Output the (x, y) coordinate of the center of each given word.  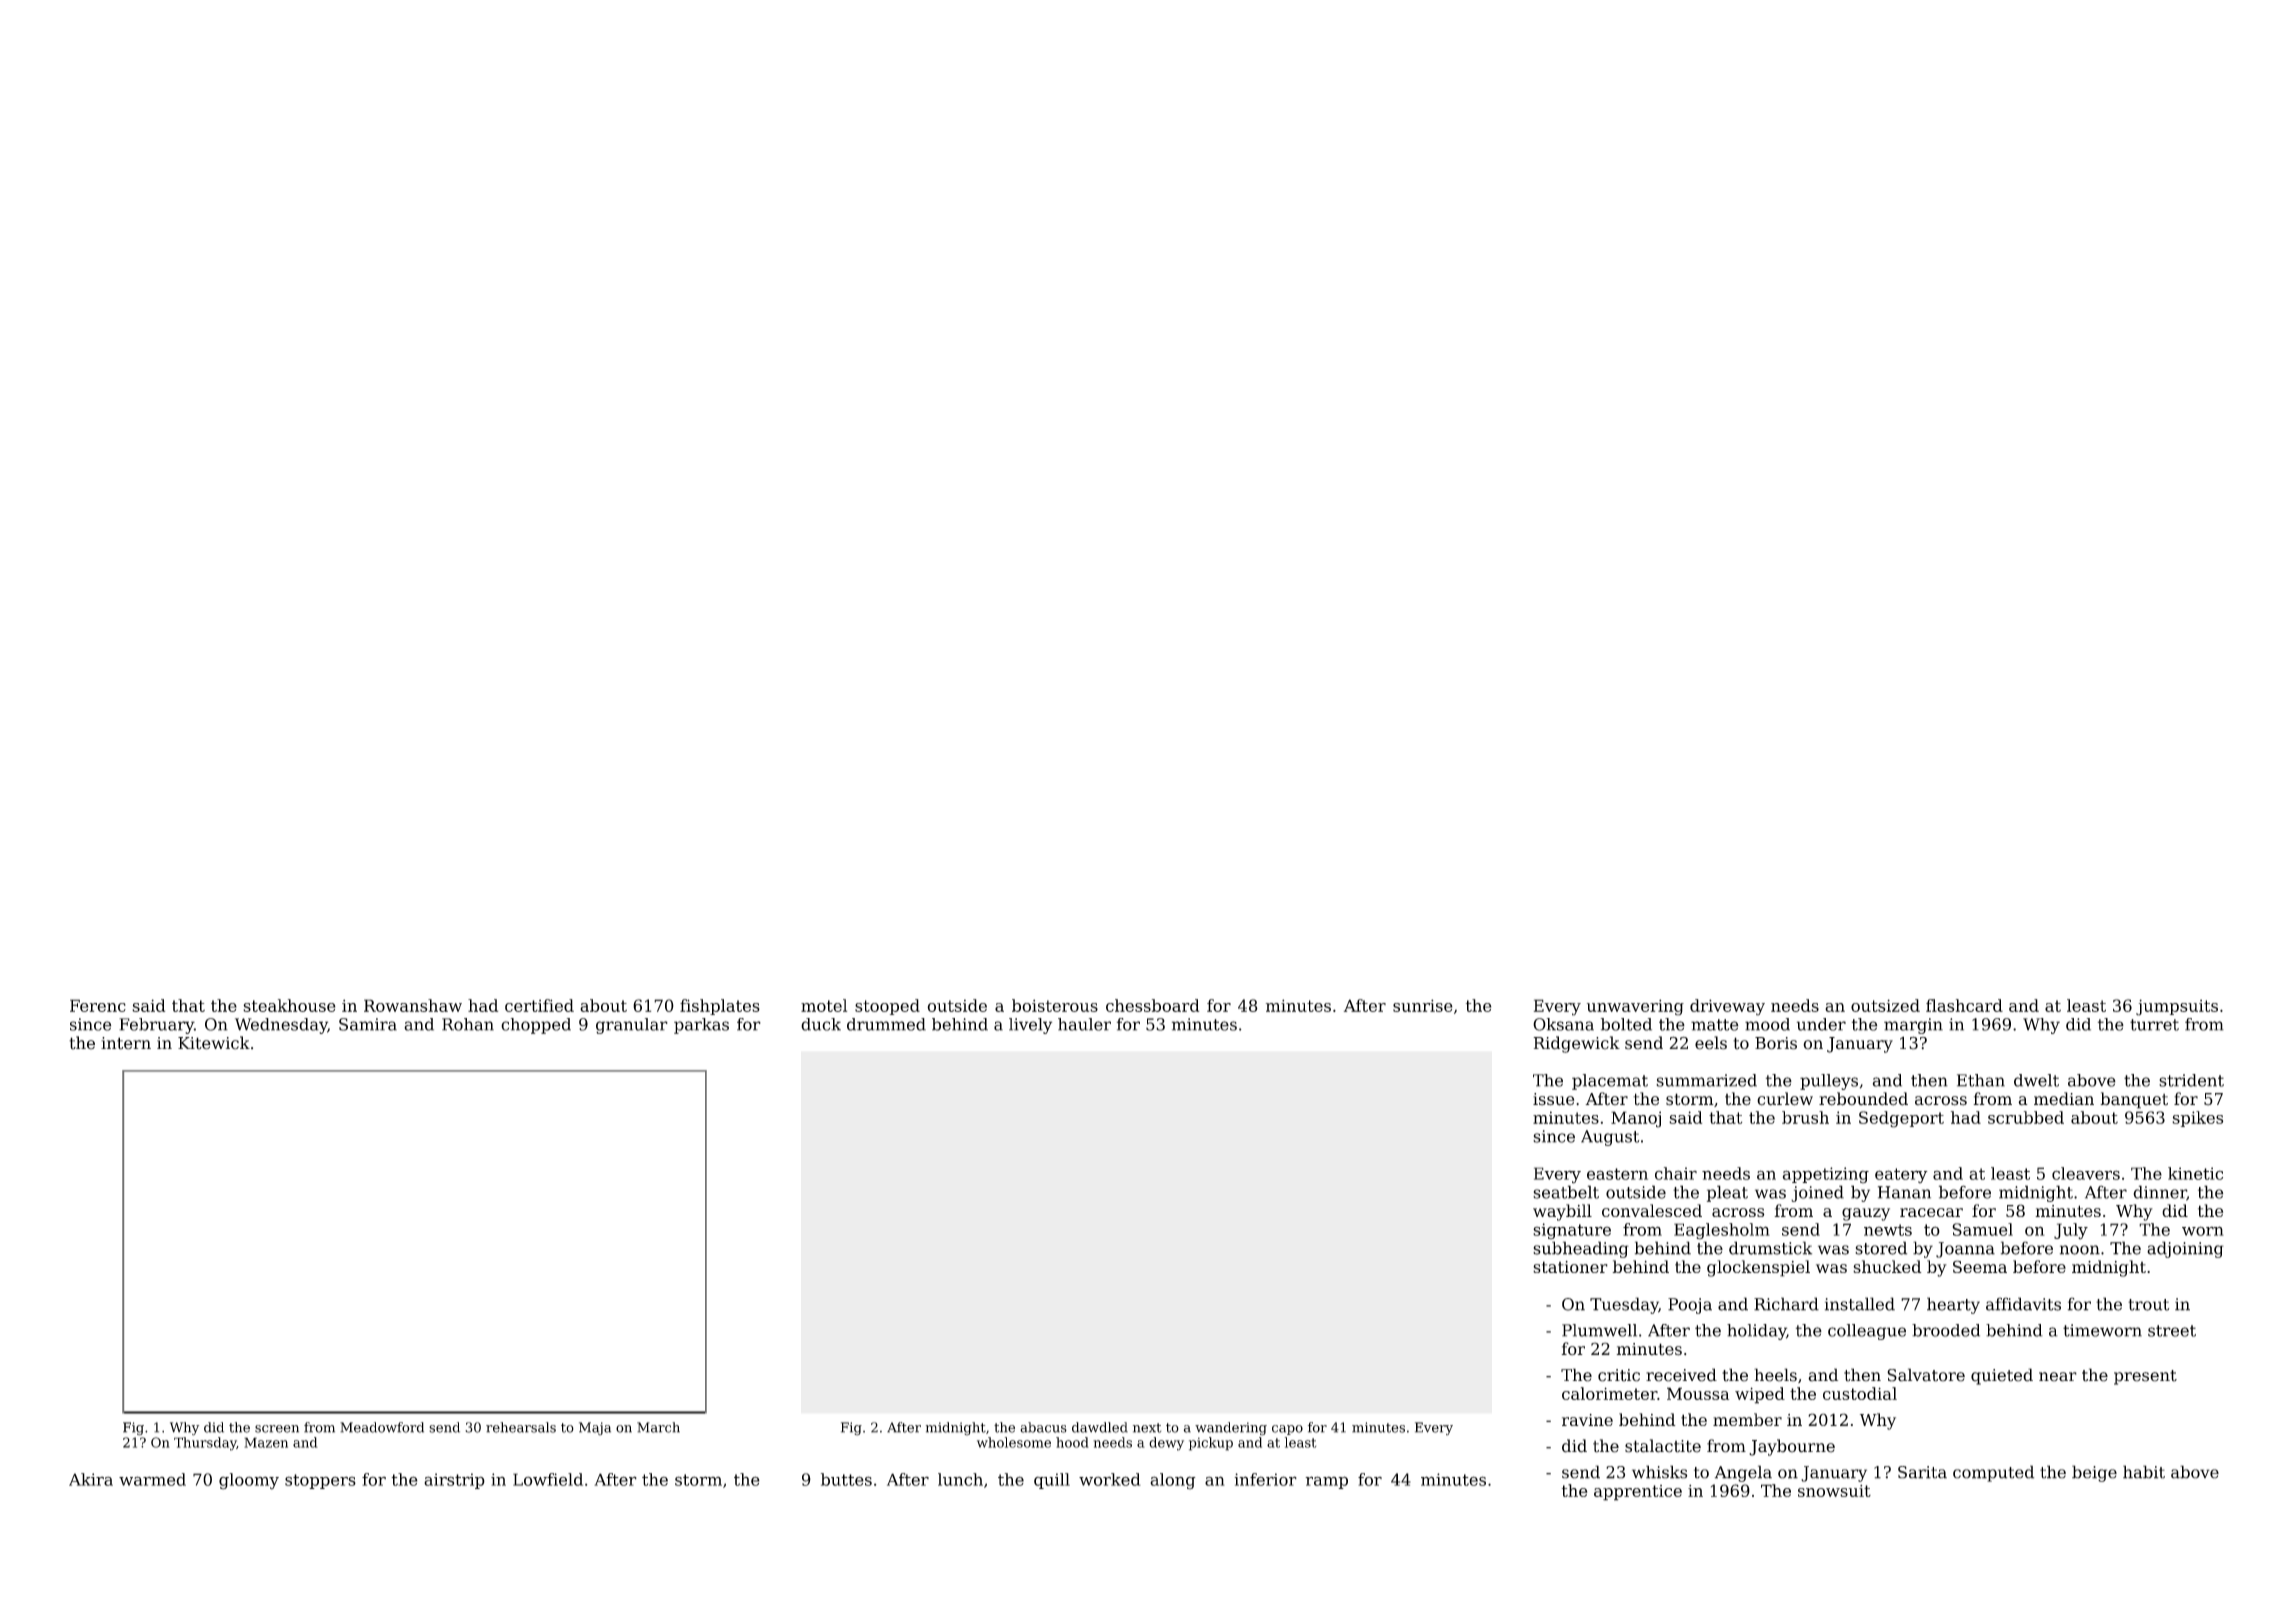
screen (277, 1429)
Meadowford (382, 1427)
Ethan (1981, 1080)
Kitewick (214, 1043)
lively (1030, 1026)
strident (2191, 1080)
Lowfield (548, 1479)
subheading (1581, 1249)
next (1147, 1428)
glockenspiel (1758, 1268)
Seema (1980, 1266)
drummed (886, 1024)
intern (126, 1043)
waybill (1562, 1212)
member (1747, 1419)
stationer (1570, 1267)
